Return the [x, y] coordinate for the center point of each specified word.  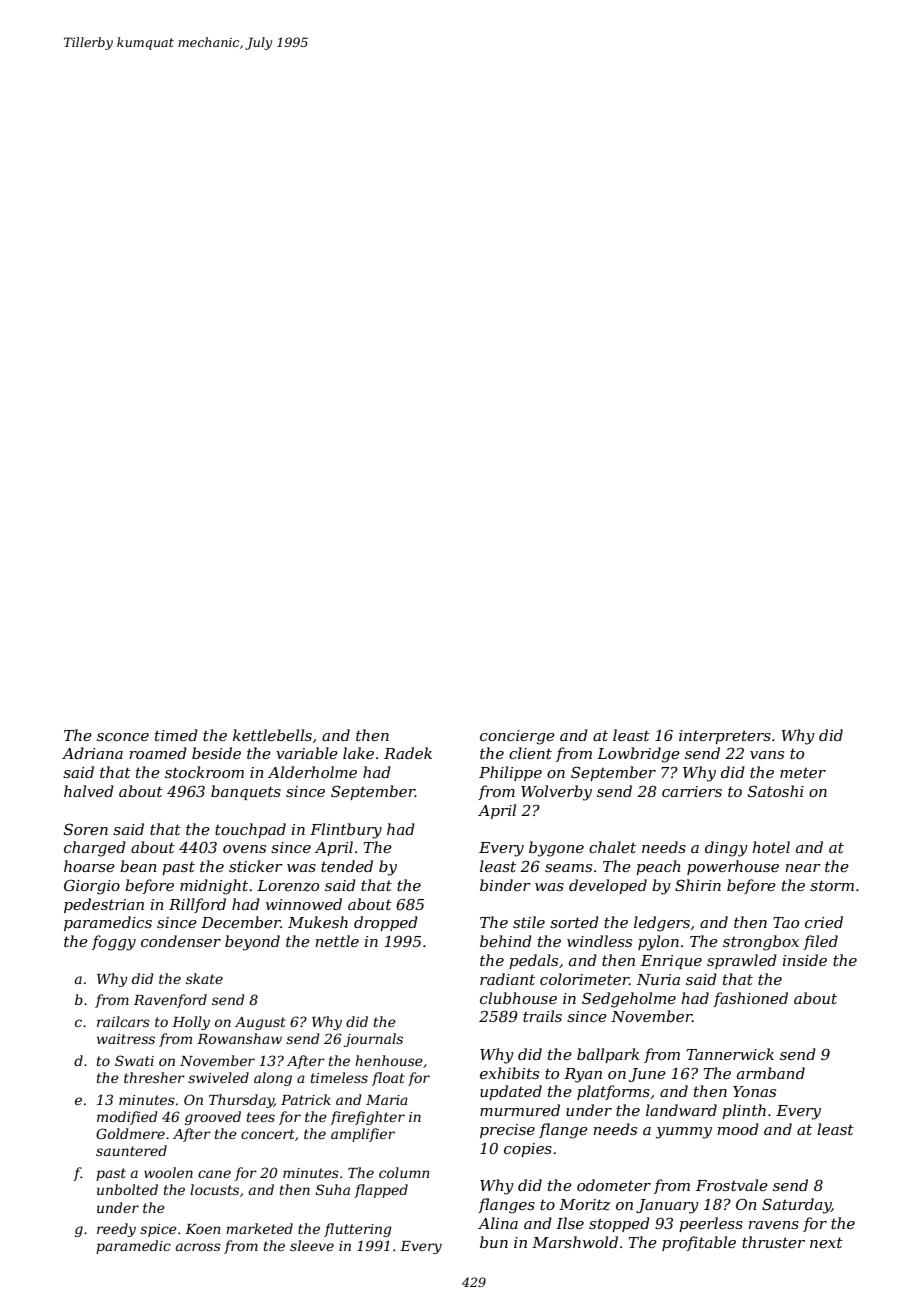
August [260, 1023]
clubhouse [518, 998]
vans [767, 755]
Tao [786, 922]
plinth [744, 1111]
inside [805, 960]
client [530, 753]
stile [529, 922]
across [198, 1247]
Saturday [796, 1206]
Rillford [197, 905]
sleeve [312, 1245]
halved [89, 791]
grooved [213, 1118]
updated [511, 1092]
